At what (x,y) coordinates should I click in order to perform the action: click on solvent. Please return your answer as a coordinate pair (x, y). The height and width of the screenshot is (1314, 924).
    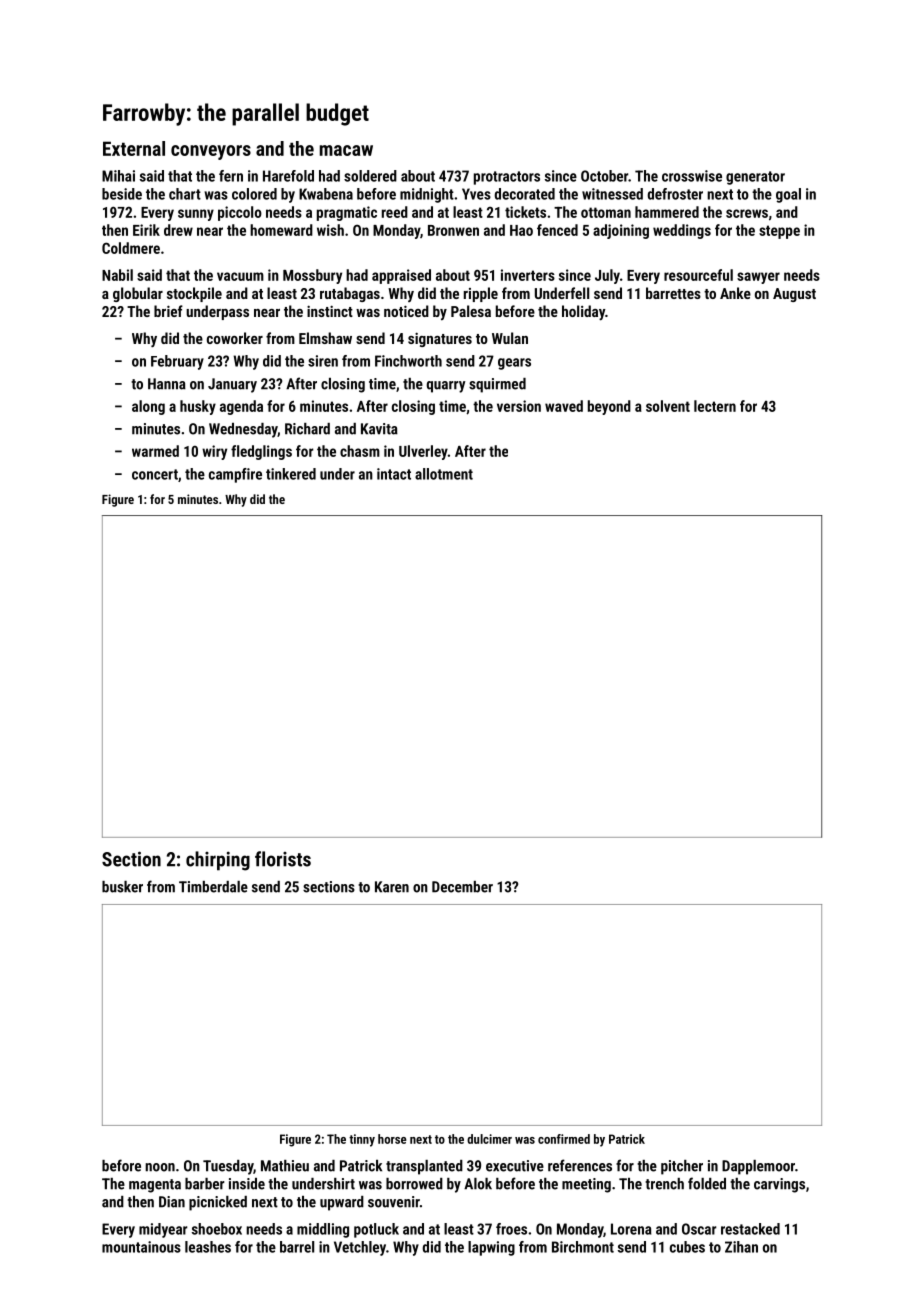
    Looking at the image, I should click on (668, 406).
